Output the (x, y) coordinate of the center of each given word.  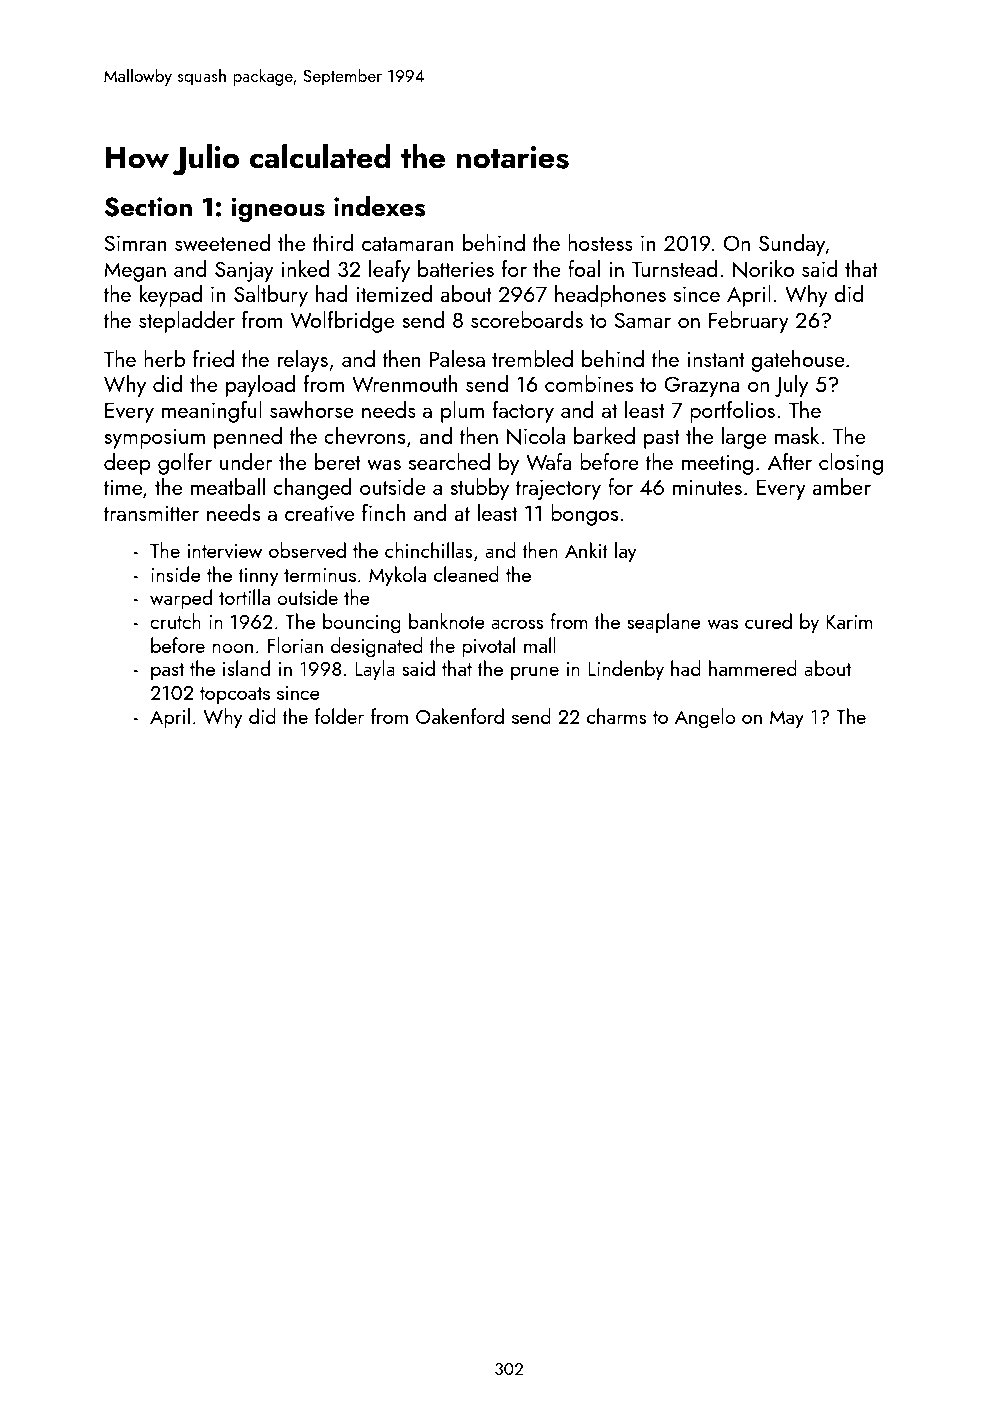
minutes (707, 487)
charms (616, 716)
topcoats (235, 695)
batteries (456, 268)
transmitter (151, 513)
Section (148, 207)
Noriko (763, 269)
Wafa (549, 461)
